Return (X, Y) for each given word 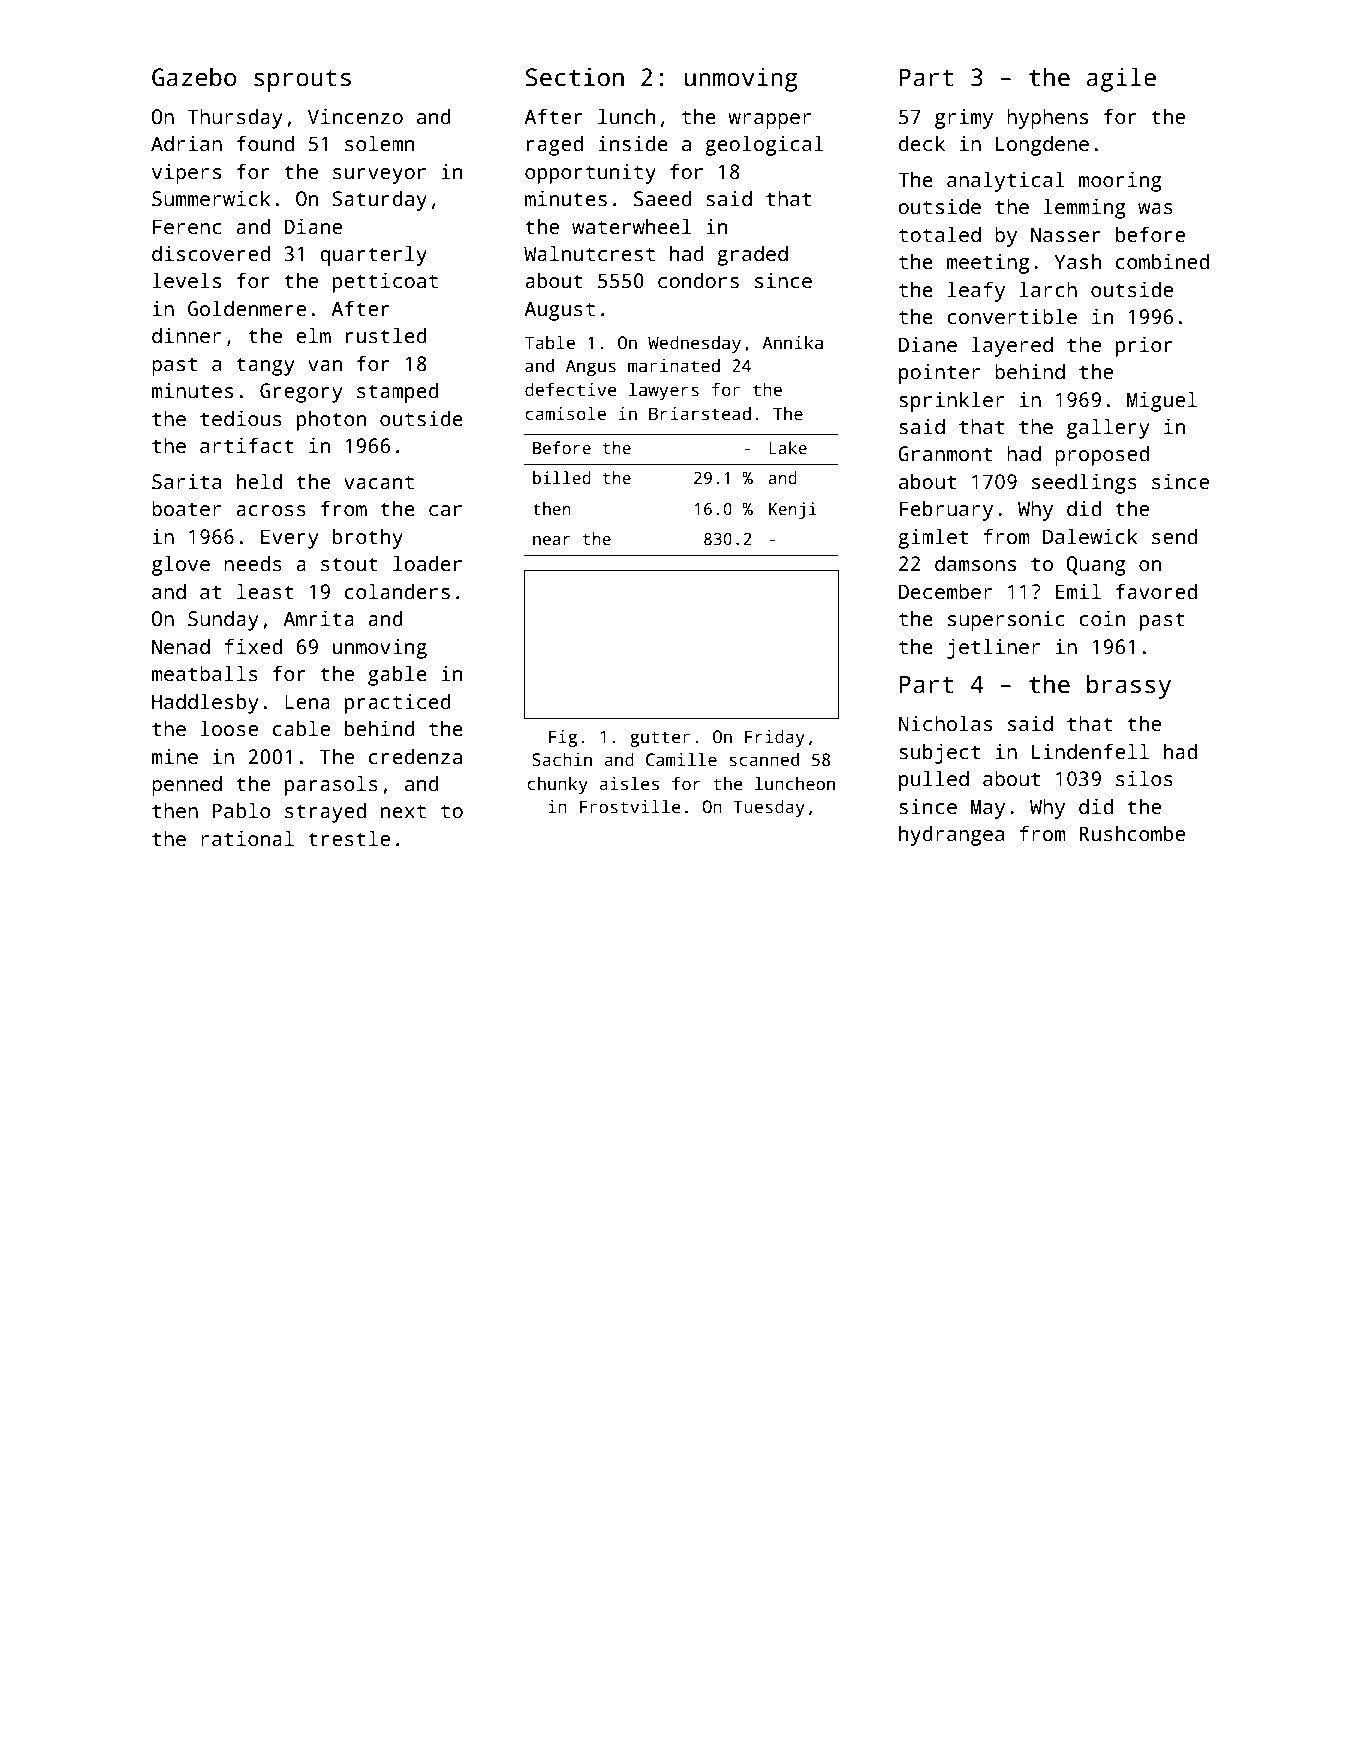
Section (575, 77)
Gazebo (194, 77)
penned (187, 785)
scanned (764, 760)
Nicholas (945, 723)
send (1174, 536)
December (945, 591)
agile (1121, 79)
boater (186, 508)
